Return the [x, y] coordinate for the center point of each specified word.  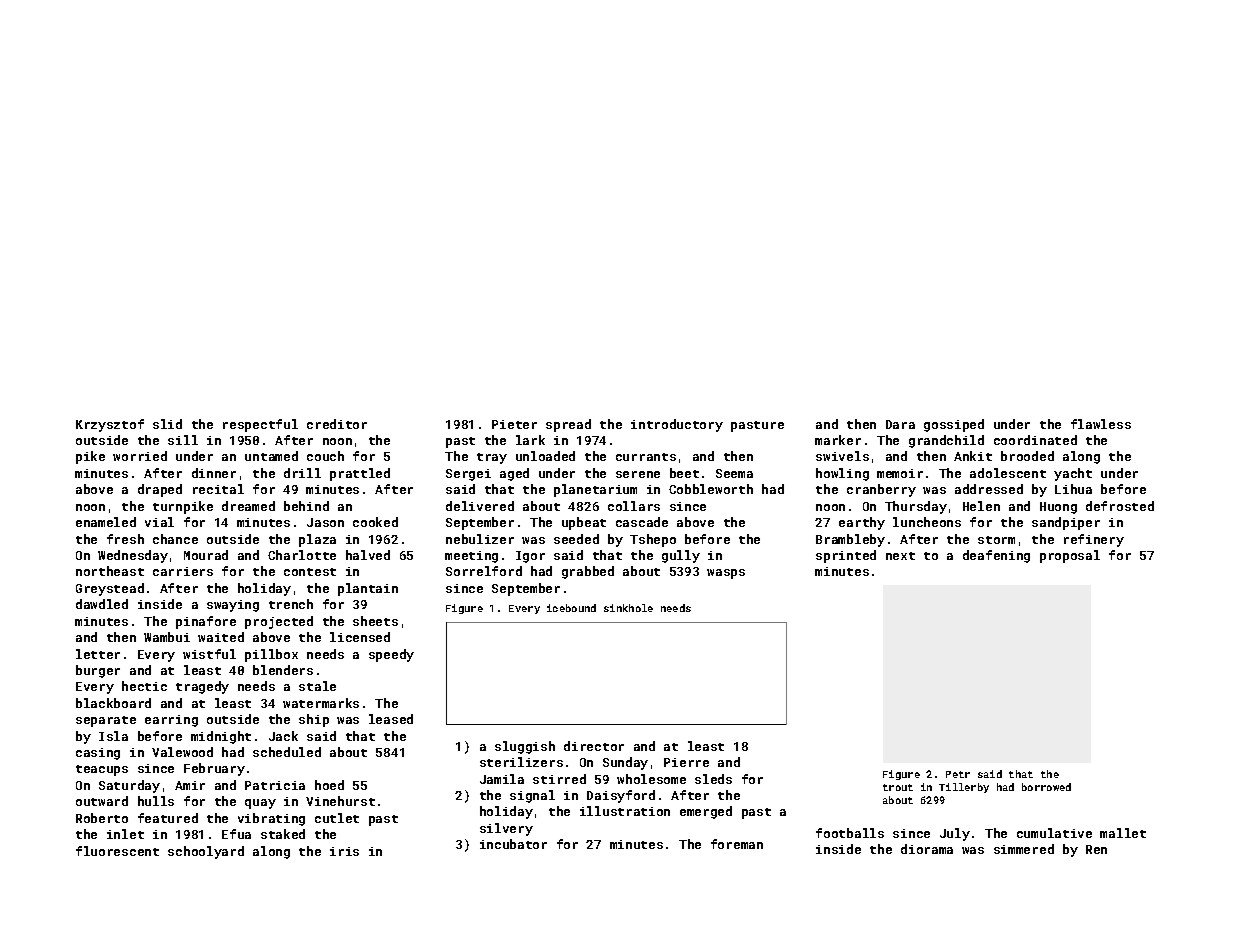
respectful [260, 425]
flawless [1101, 424]
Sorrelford [484, 571]
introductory [677, 425]
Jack [283, 736]
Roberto [102, 818]
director [594, 746]
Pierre [686, 762]
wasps [726, 574]
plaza [317, 540]
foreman [737, 844]
